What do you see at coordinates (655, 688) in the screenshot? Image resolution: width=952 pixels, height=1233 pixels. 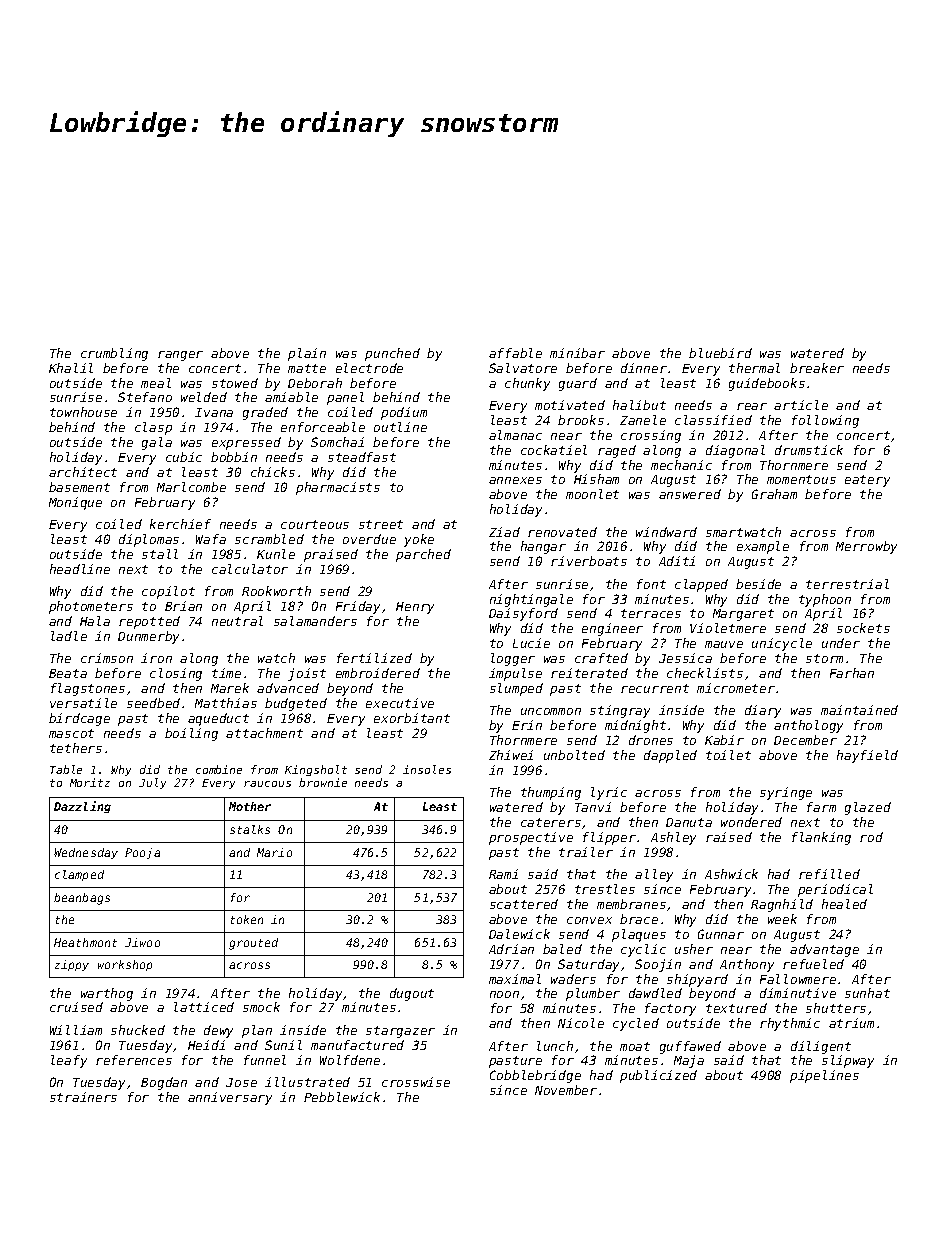 I see `recurrent` at bounding box center [655, 688].
